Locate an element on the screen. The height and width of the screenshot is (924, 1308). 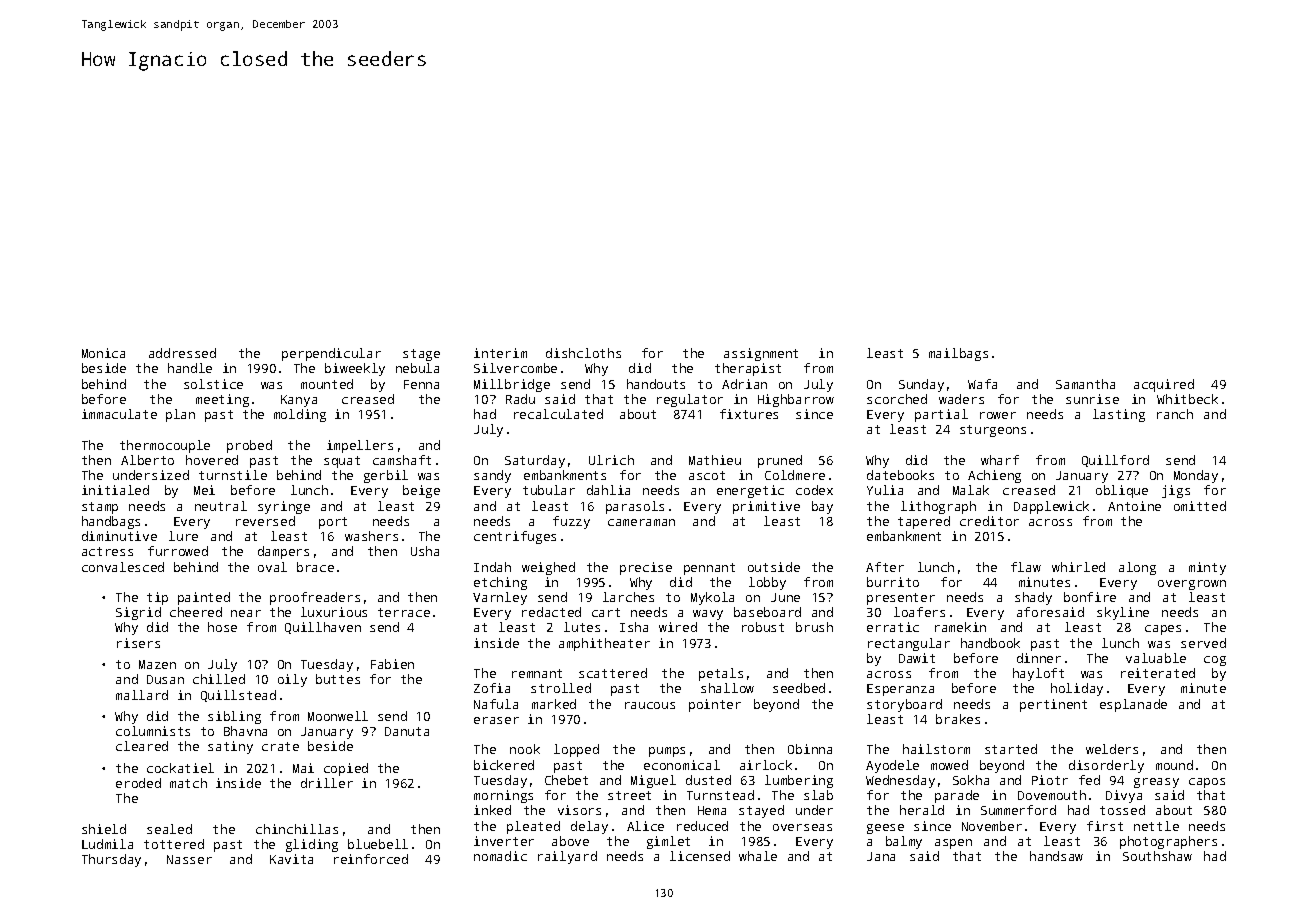
mailbags is located at coordinates (958, 354).
